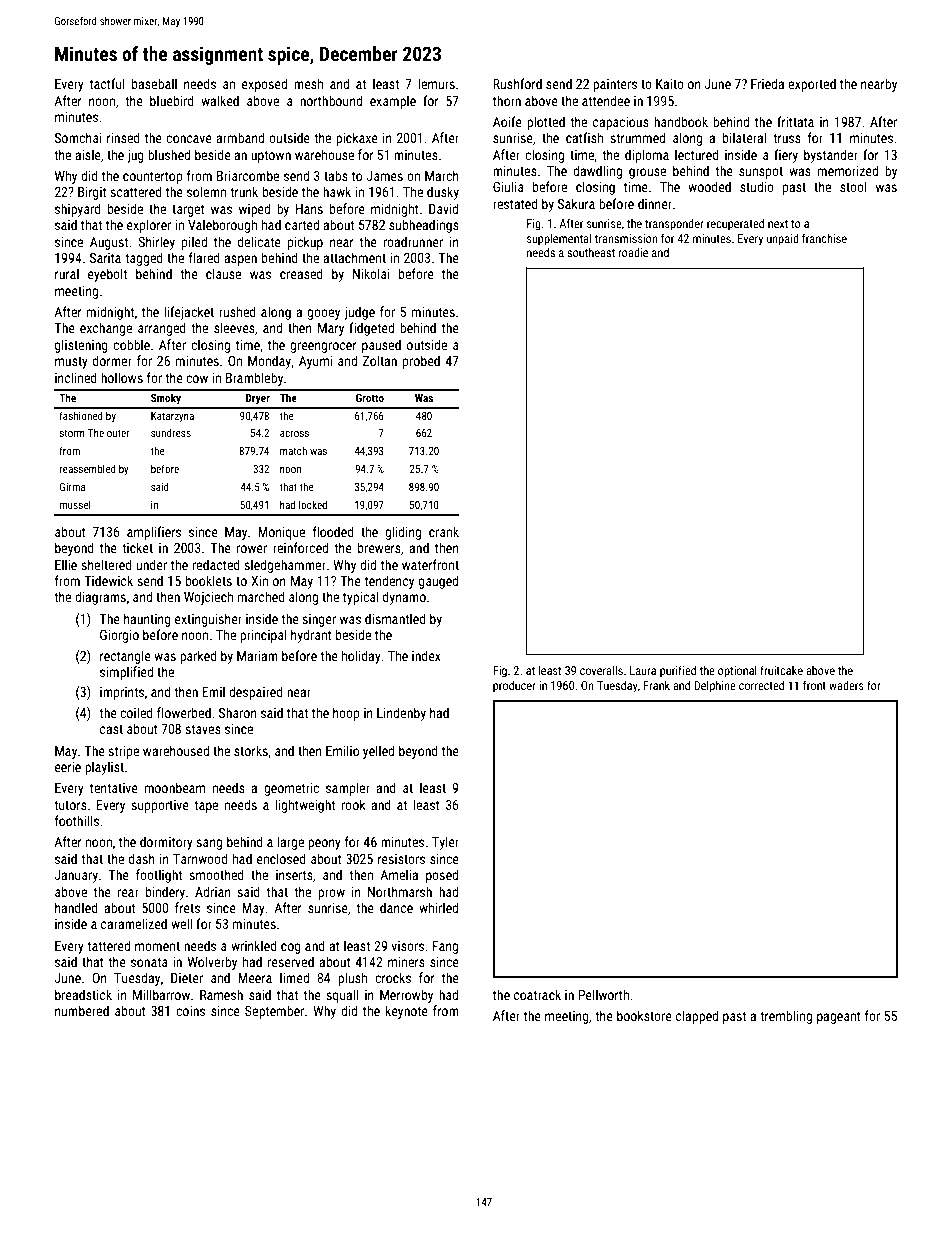  What do you see at coordinates (263, 636) in the document?
I see `principal` at bounding box center [263, 636].
